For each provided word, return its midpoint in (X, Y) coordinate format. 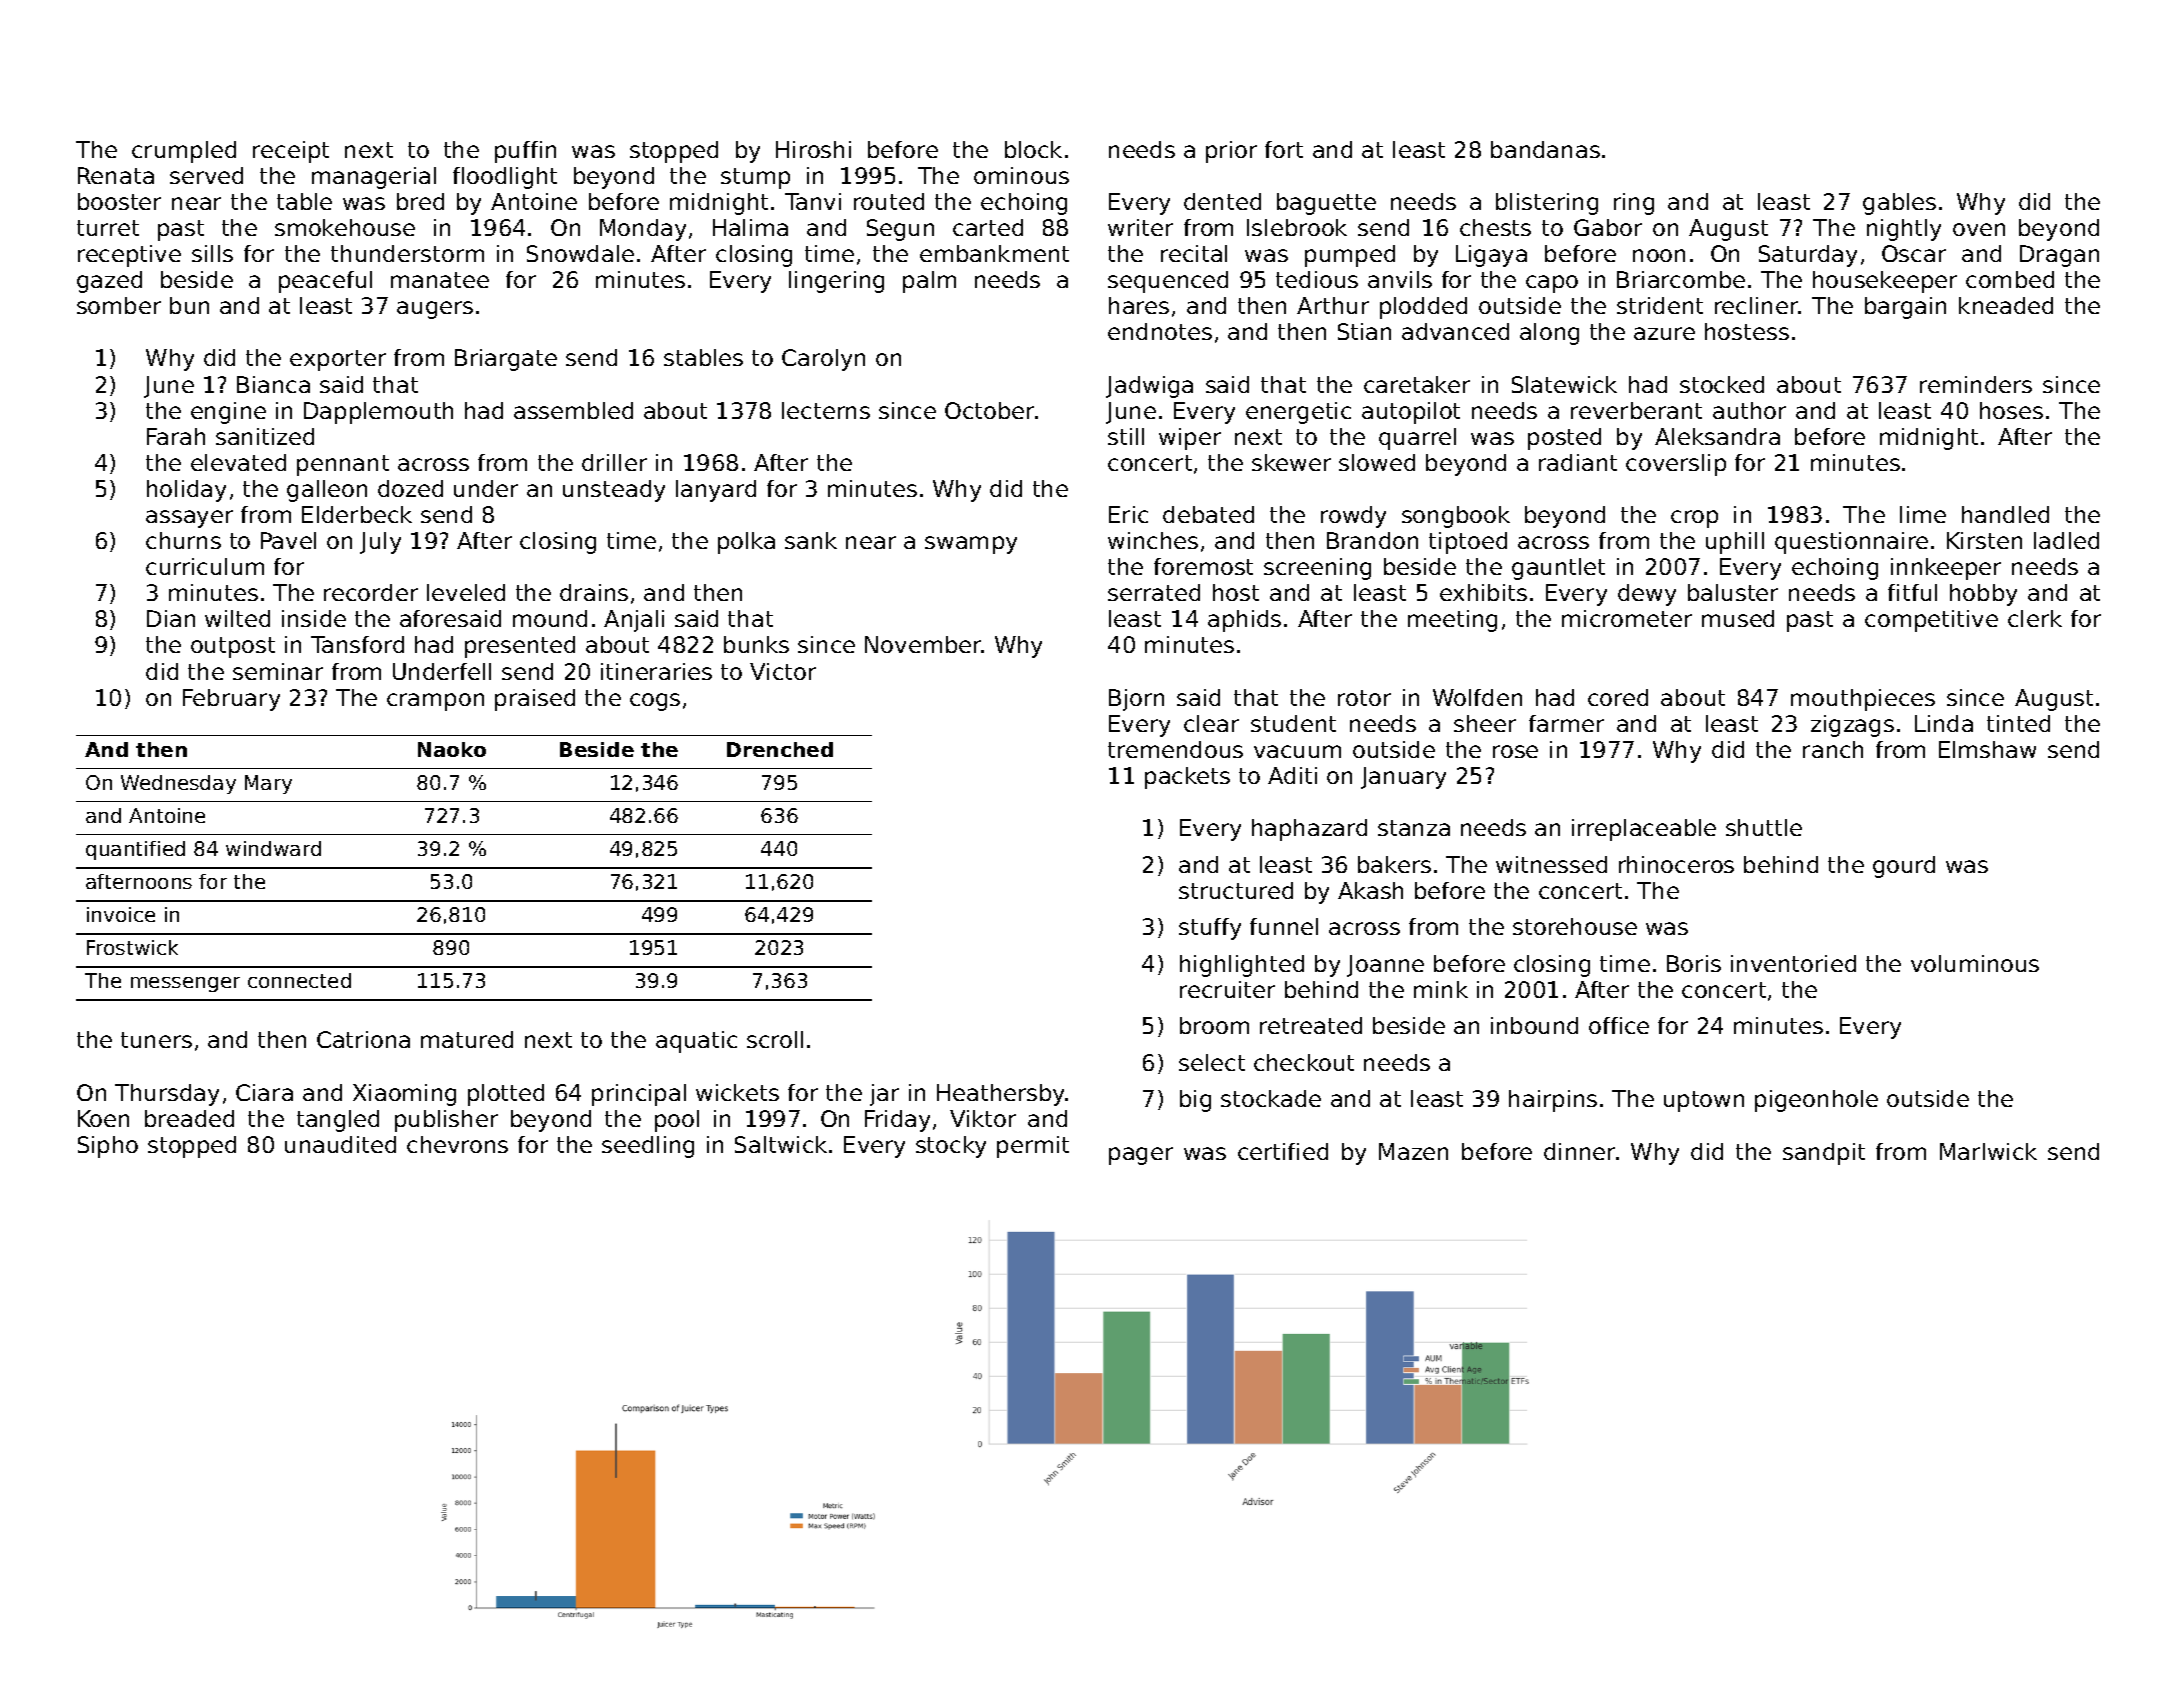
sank (811, 540)
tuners (156, 1040)
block (1033, 149)
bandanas (1545, 149)
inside (314, 618)
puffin (525, 152)
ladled (2066, 540)
